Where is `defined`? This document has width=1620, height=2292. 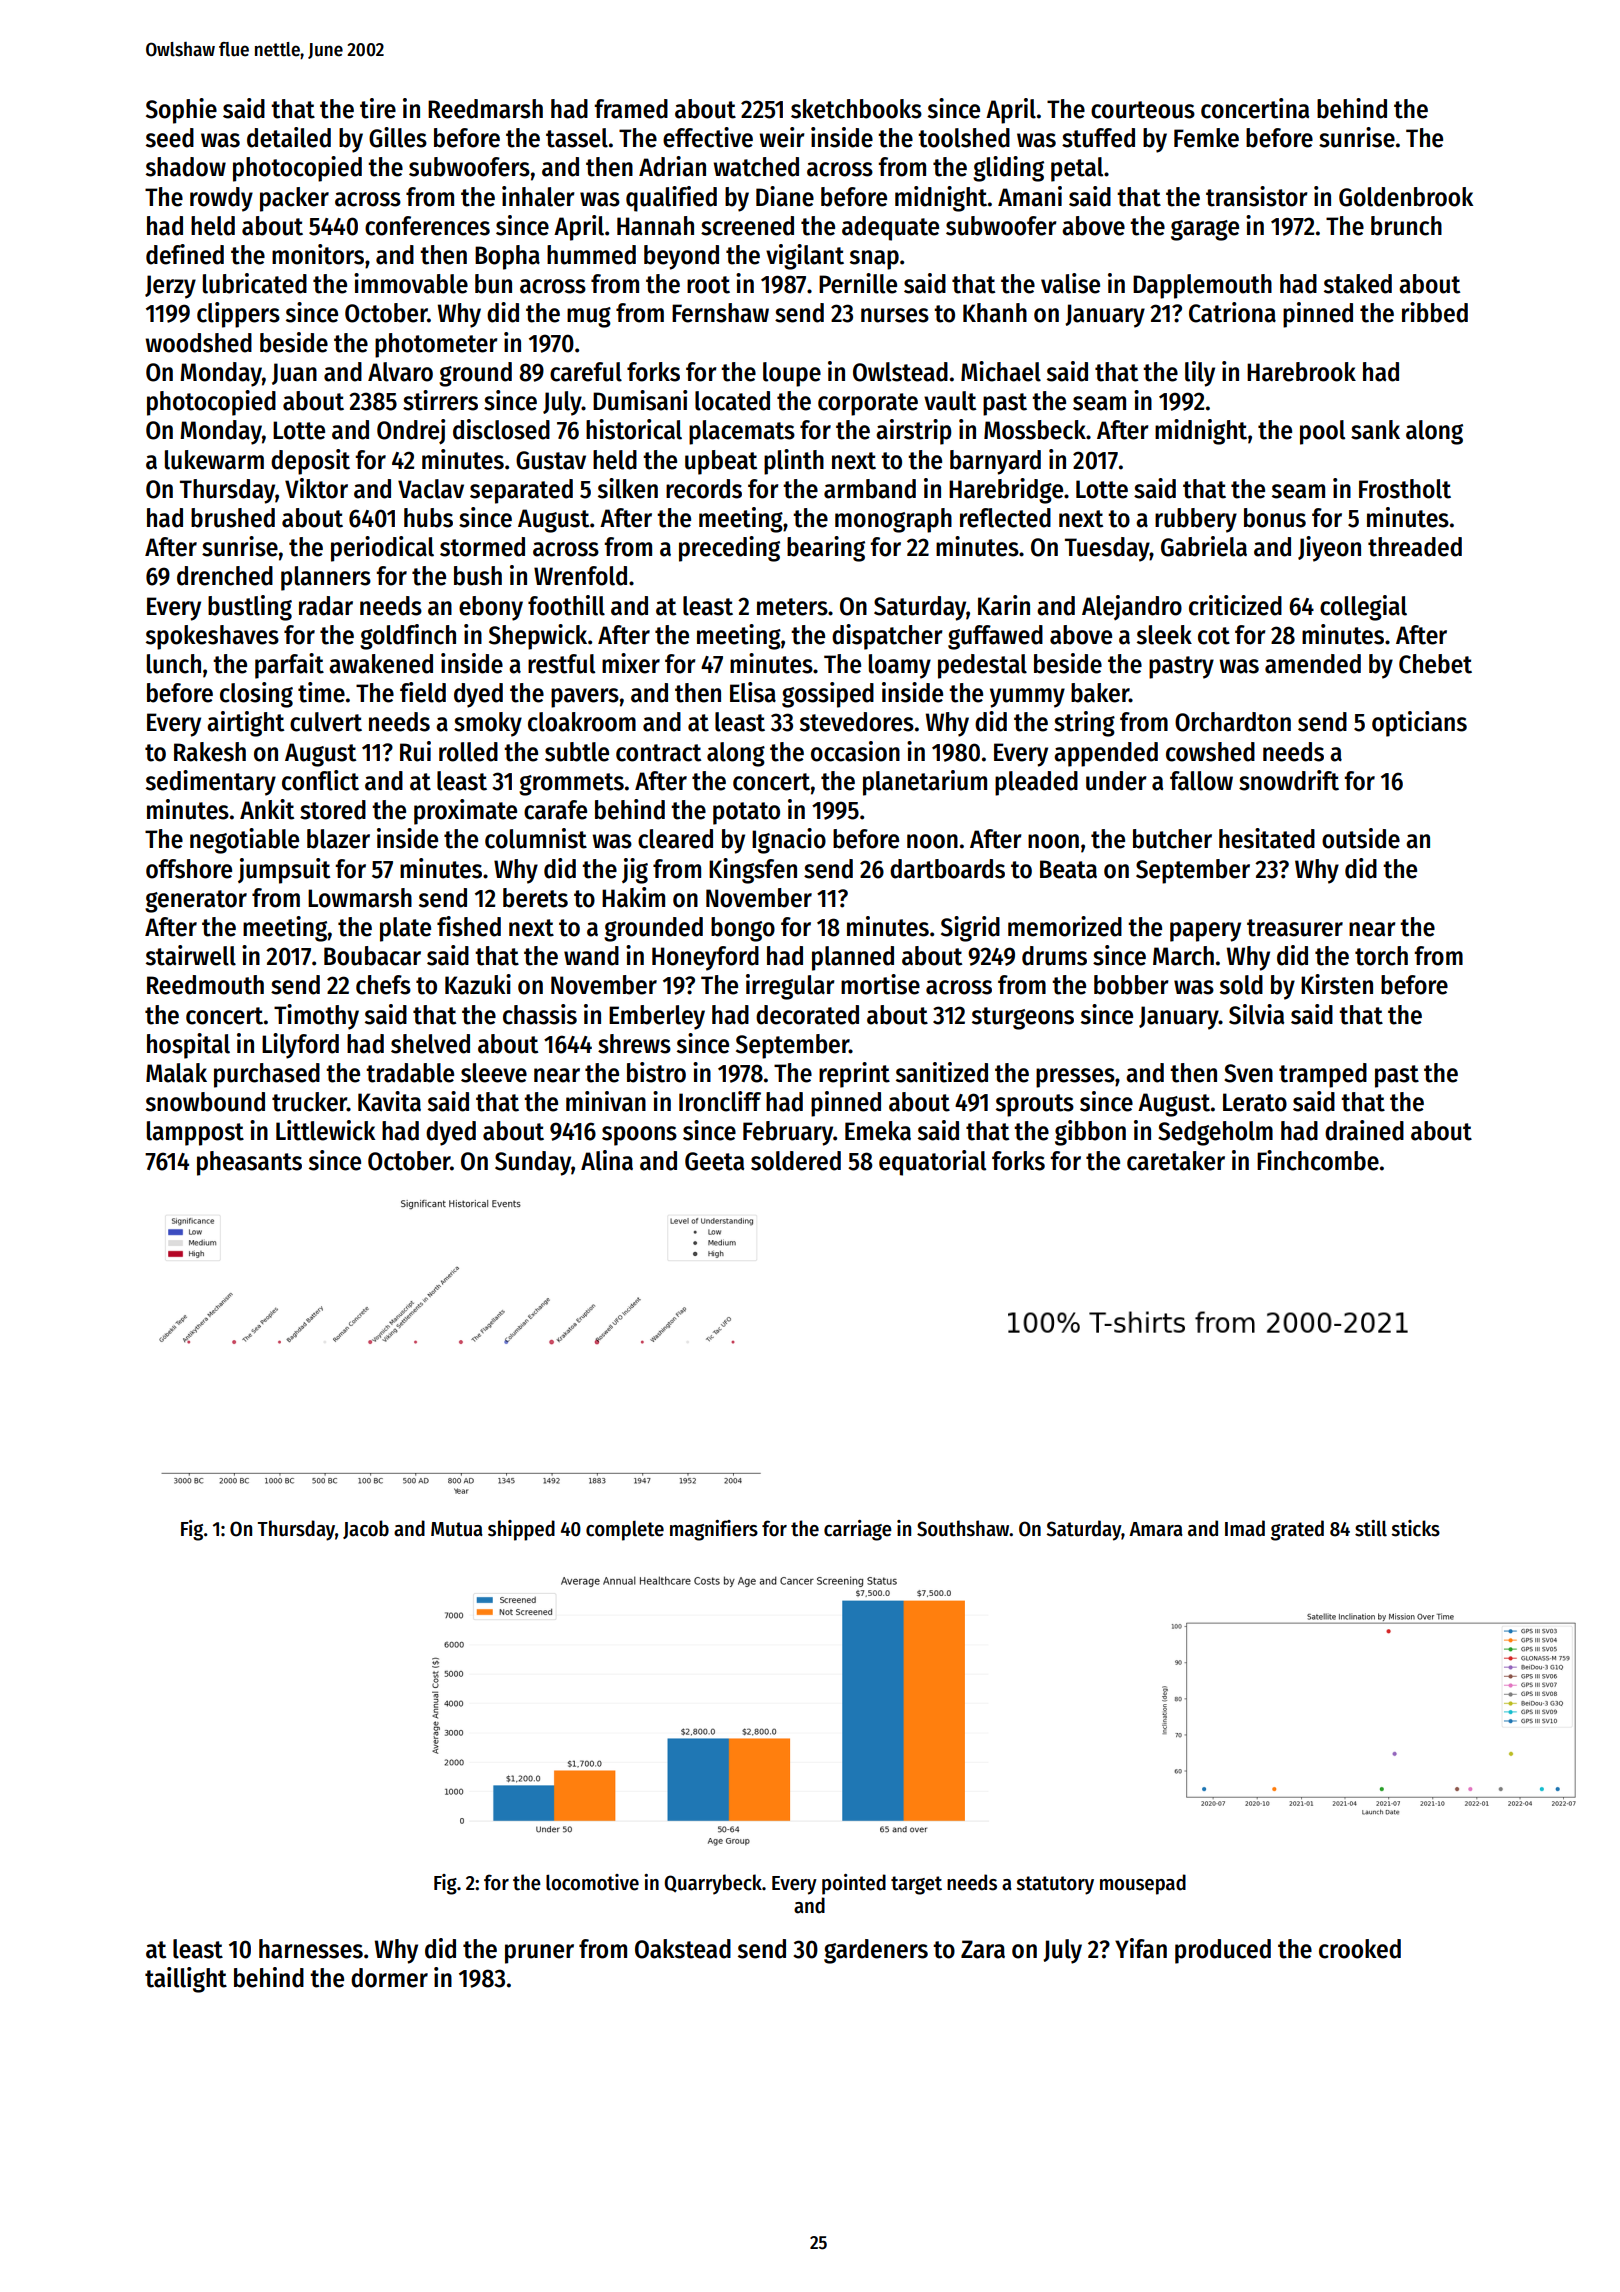 defined is located at coordinates (185, 254).
